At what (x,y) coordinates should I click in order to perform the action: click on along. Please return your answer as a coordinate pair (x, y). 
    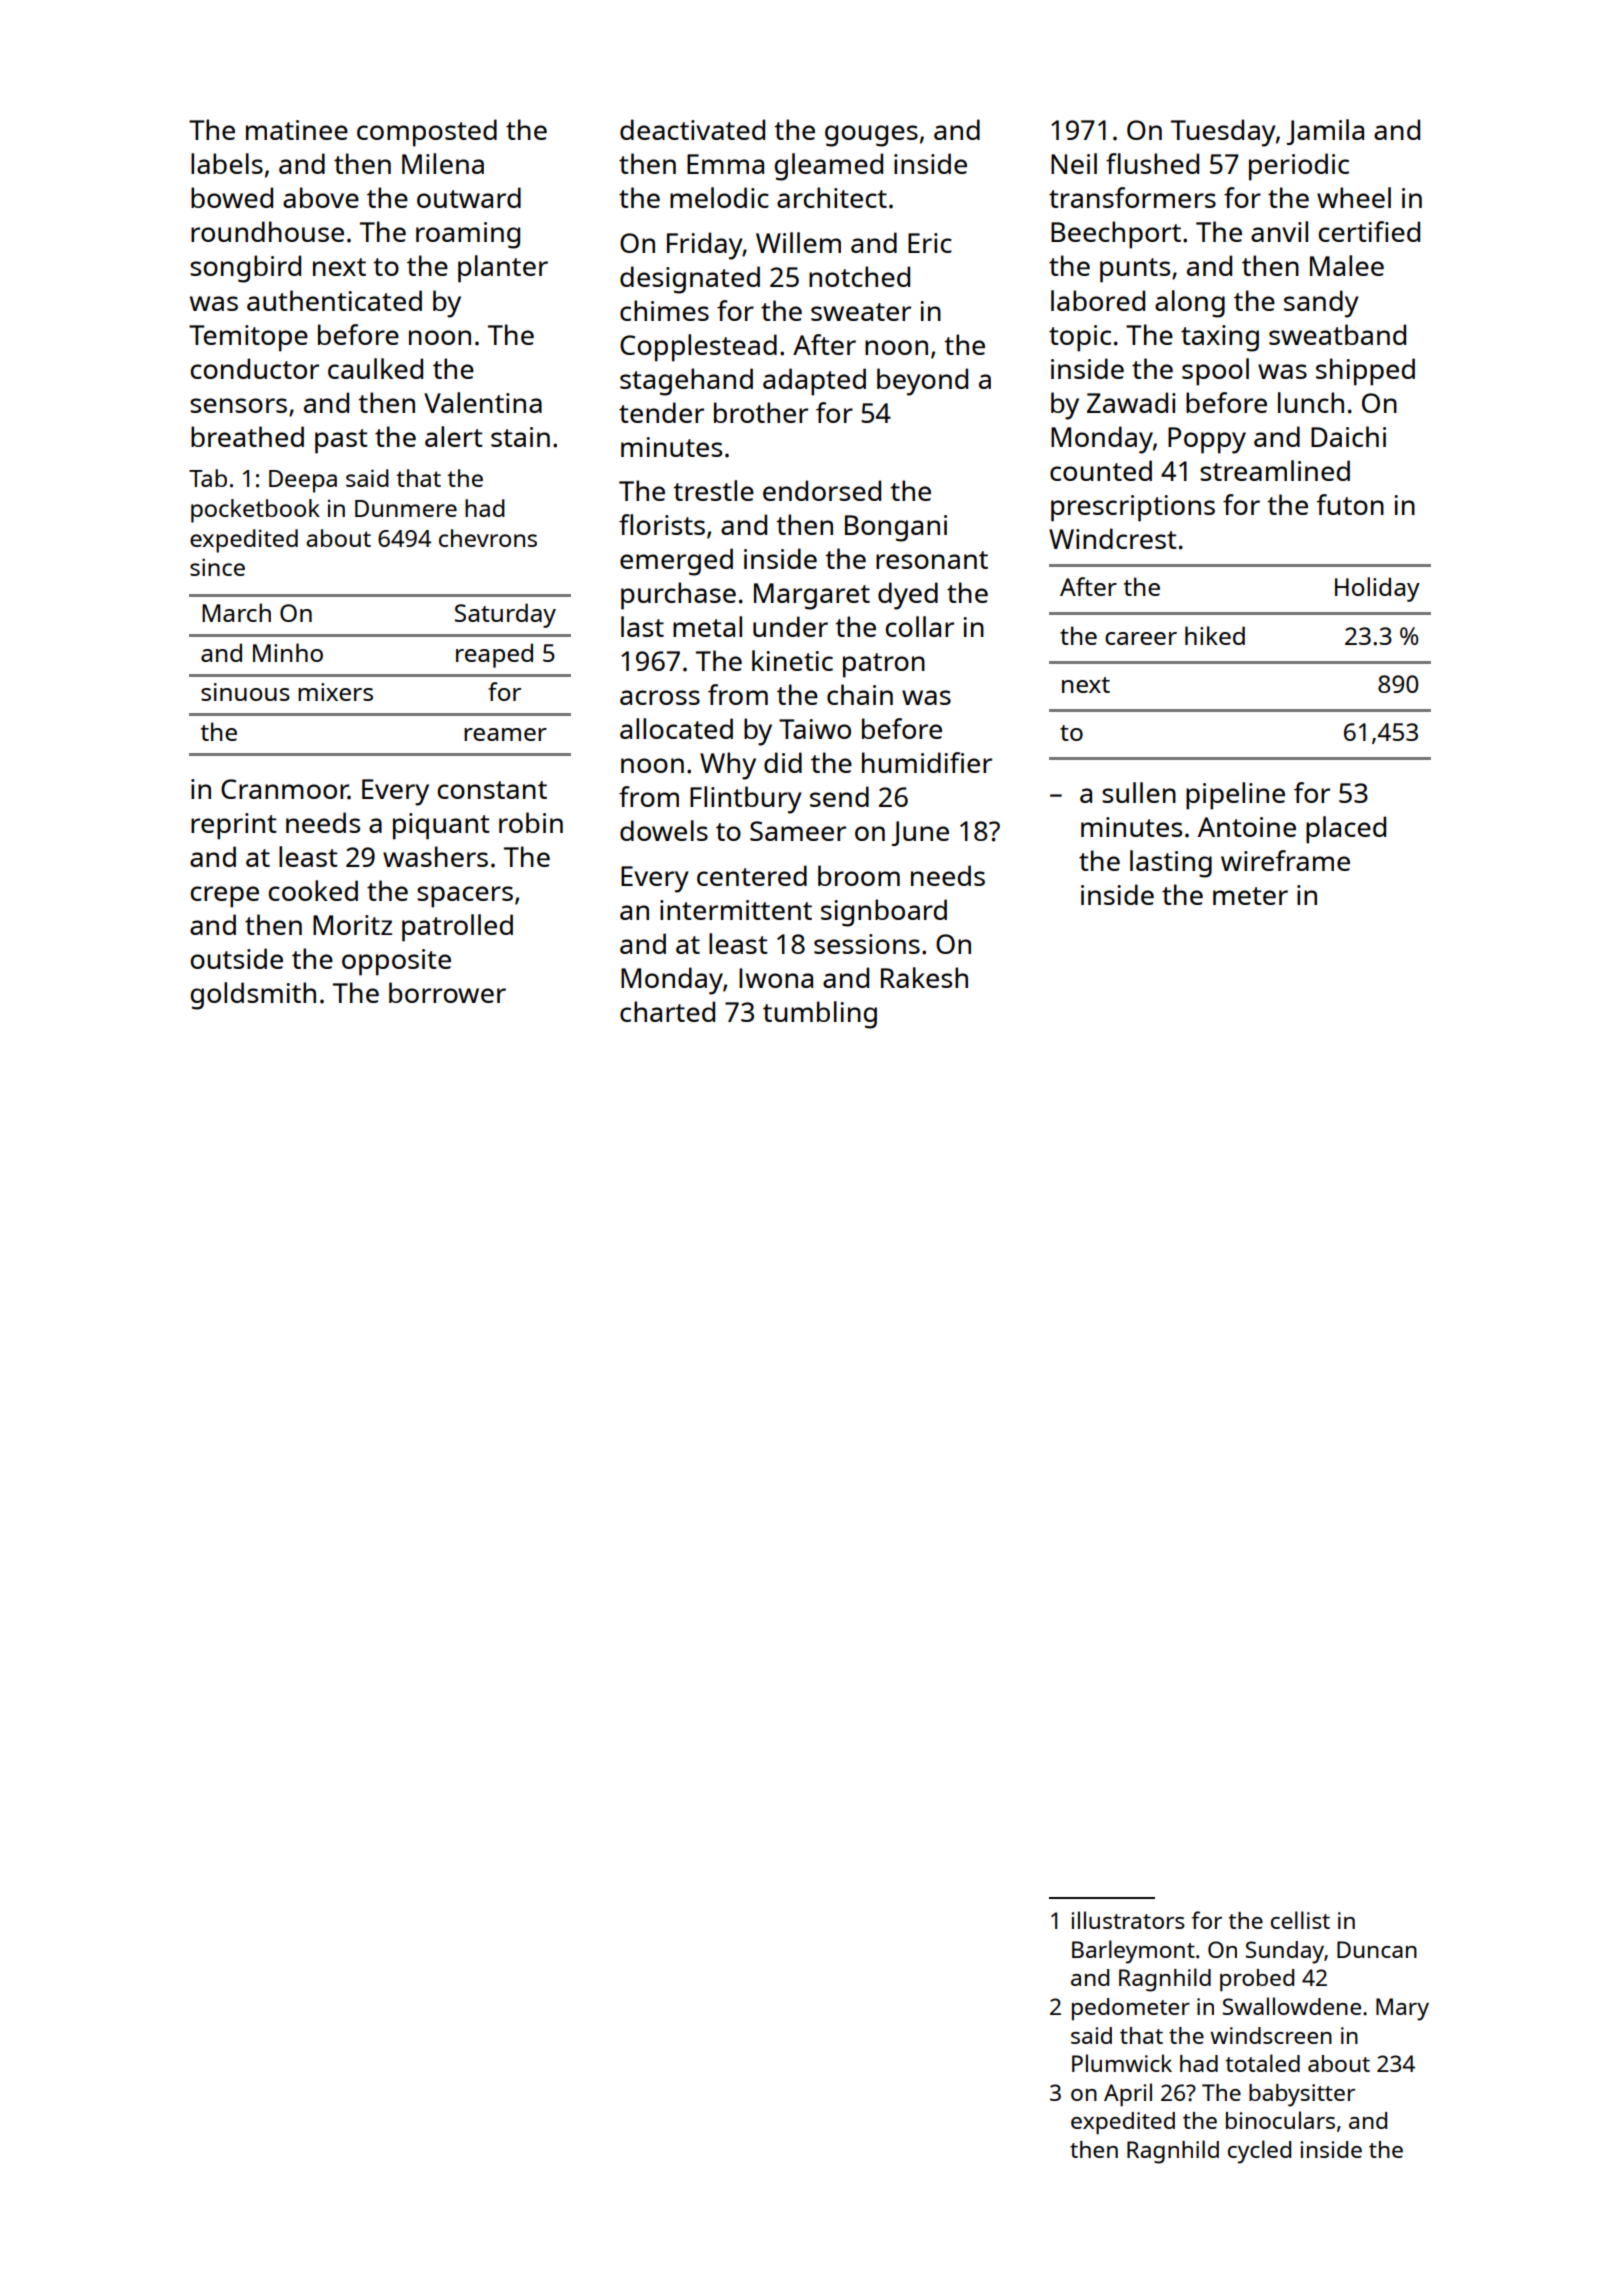
    Looking at the image, I should click on (1190, 304).
